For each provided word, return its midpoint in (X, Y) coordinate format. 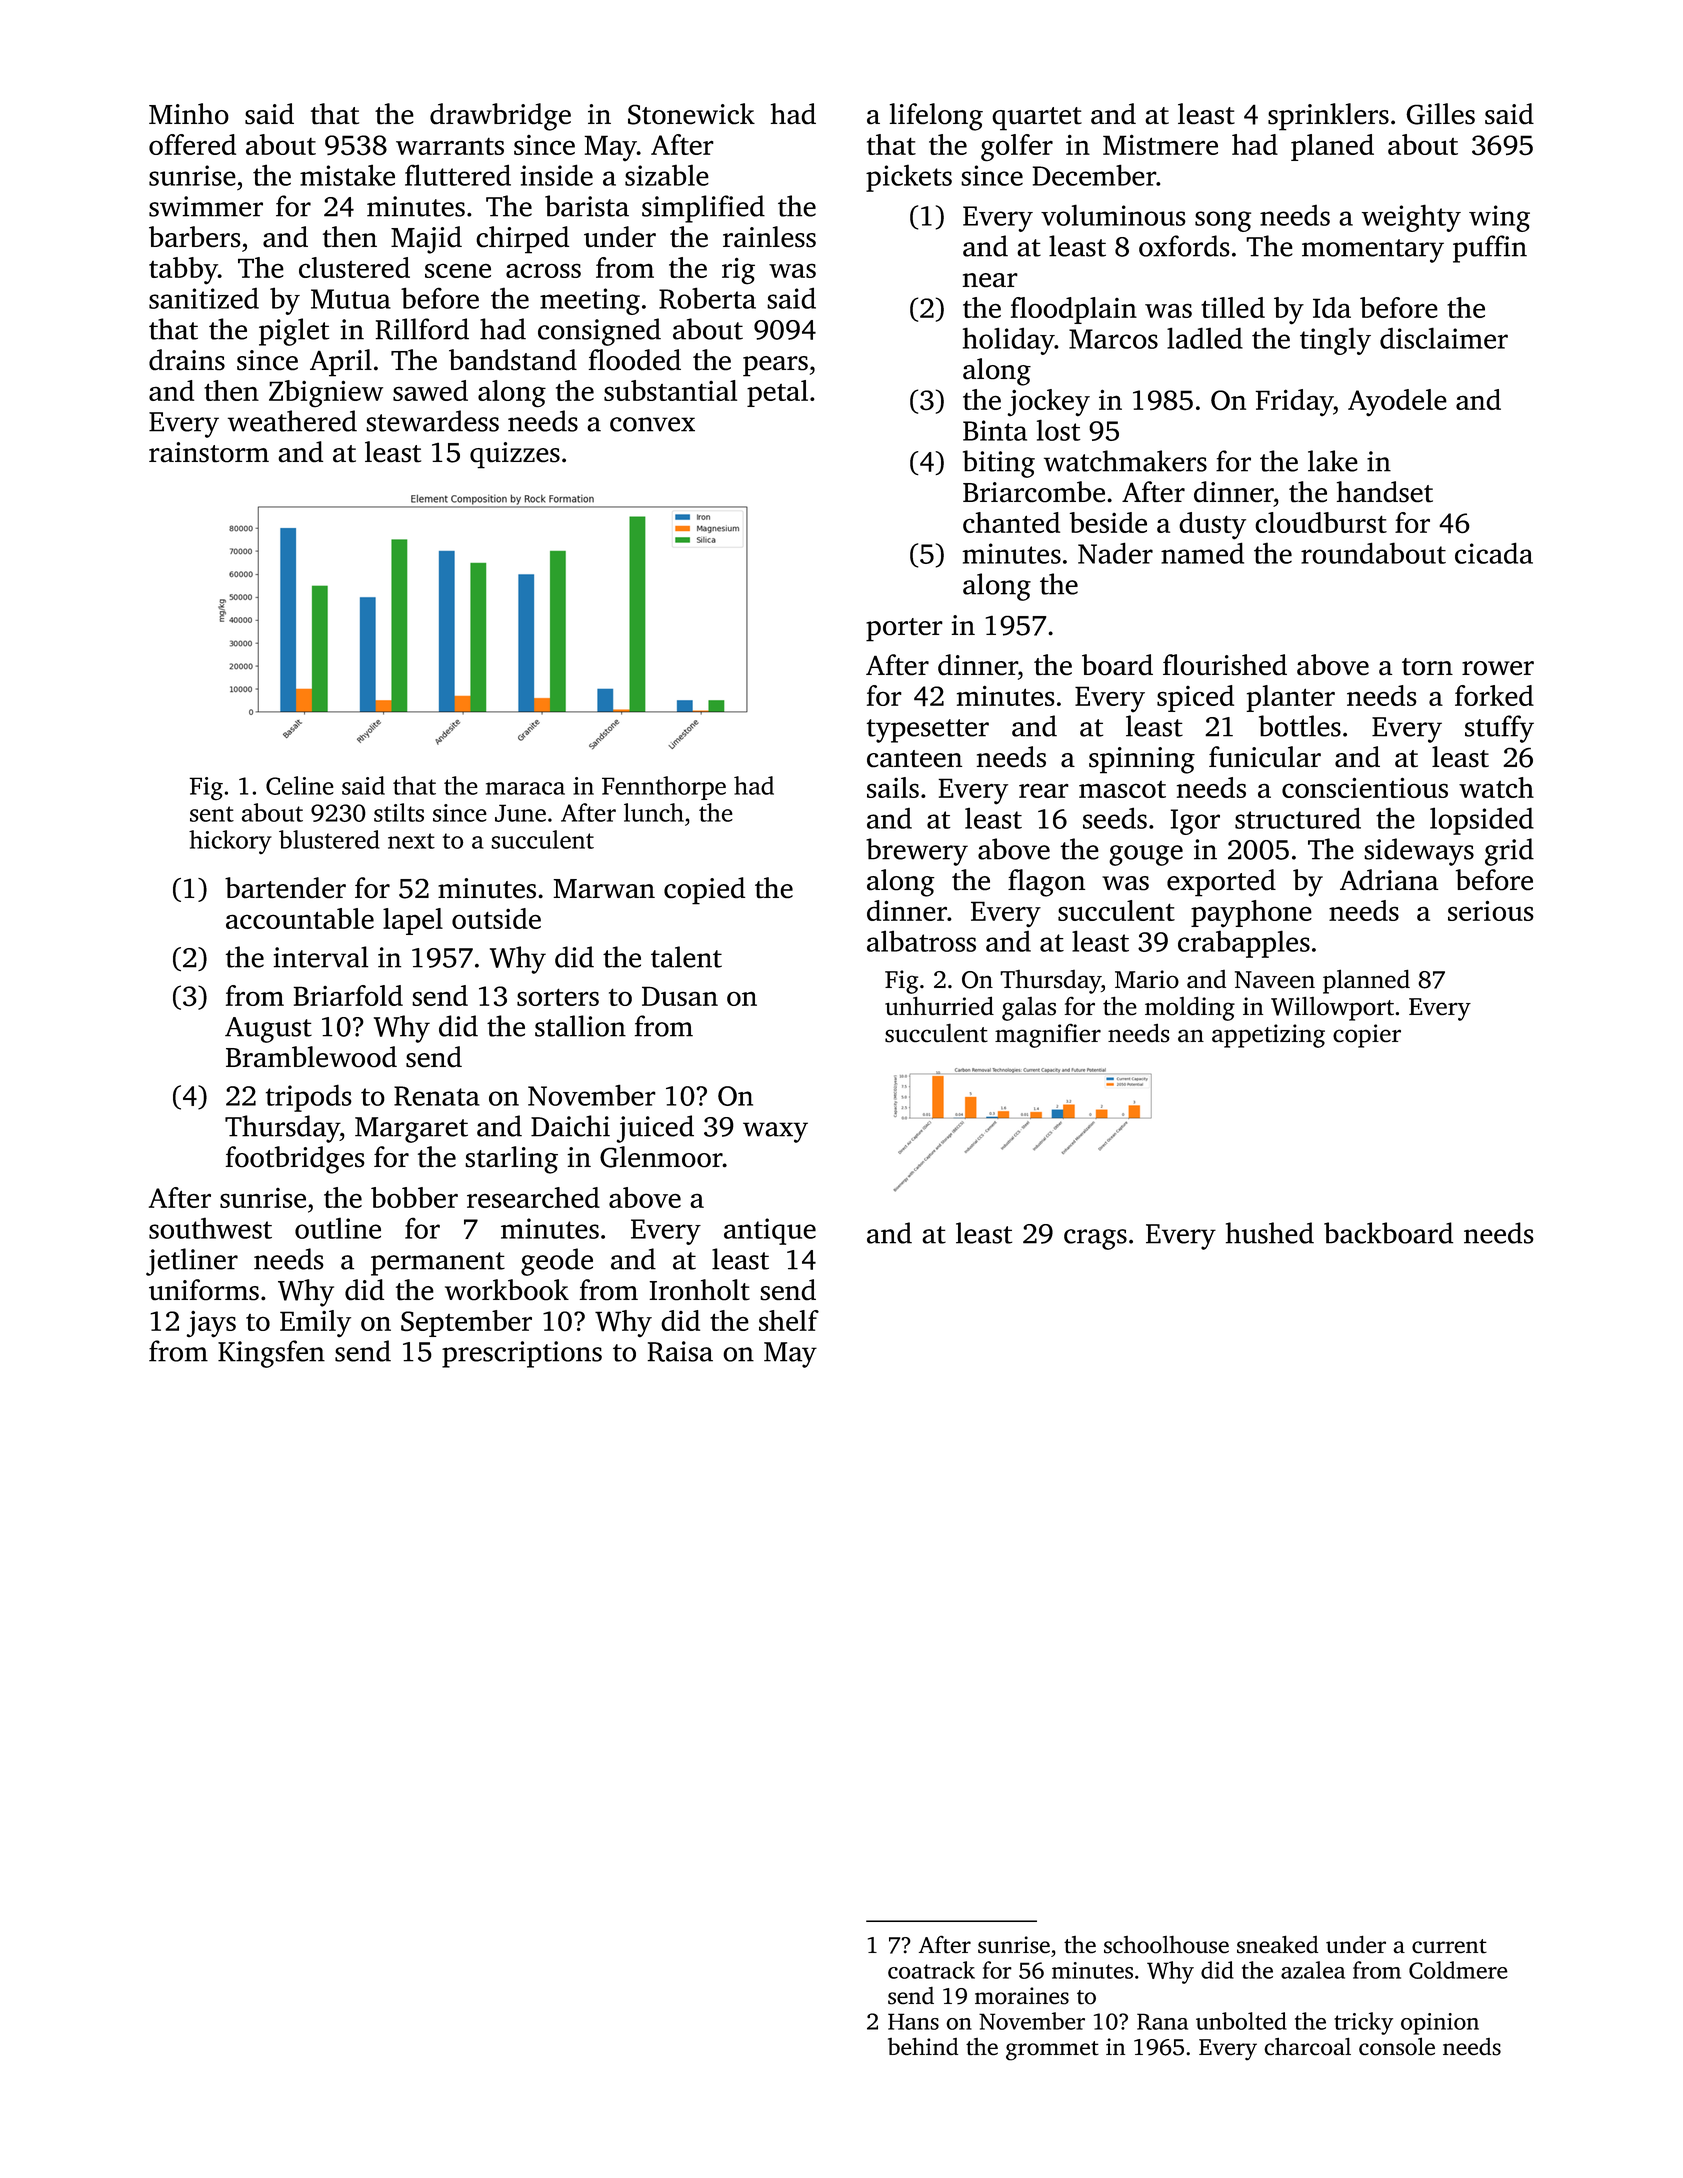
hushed (1270, 1233)
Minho (189, 114)
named (1202, 553)
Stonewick (691, 114)
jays (211, 1324)
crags (1095, 1239)
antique (770, 1231)
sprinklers (1328, 117)
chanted (1011, 522)
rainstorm (209, 452)
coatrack (931, 1970)
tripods (309, 1098)
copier (1367, 1036)
